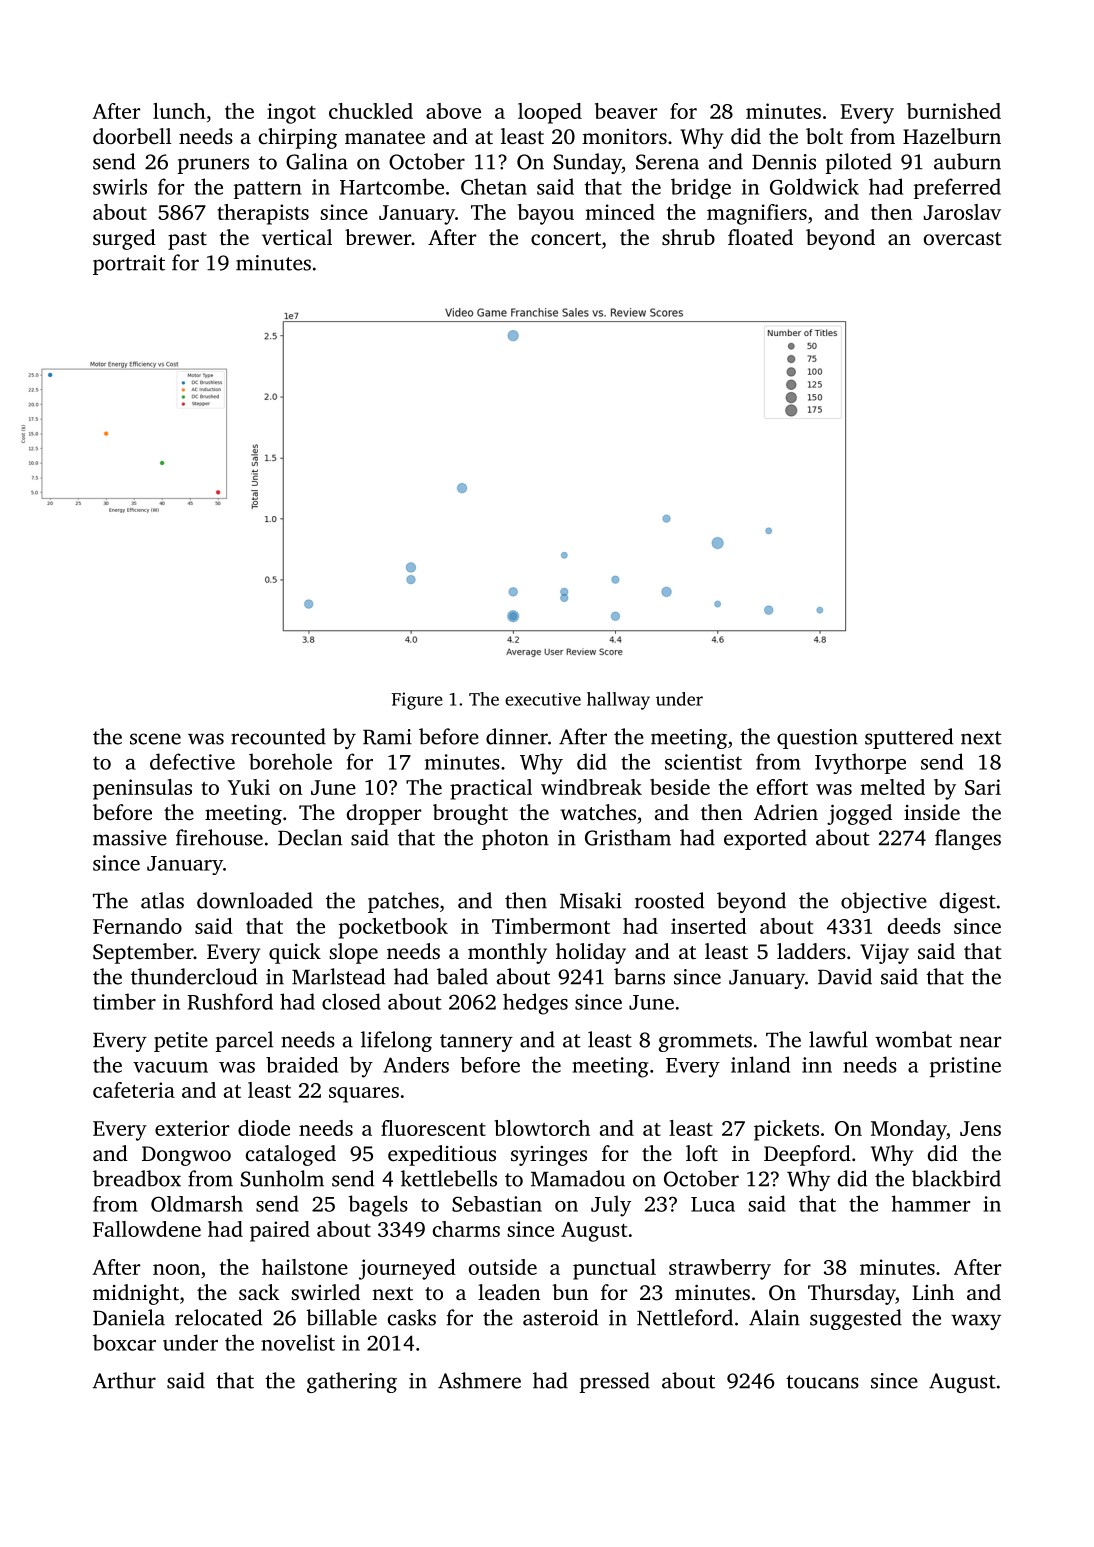 The image size is (1094, 1547). Describe the element at coordinates (688, 237) in the screenshot. I see `shrub` at that location.
